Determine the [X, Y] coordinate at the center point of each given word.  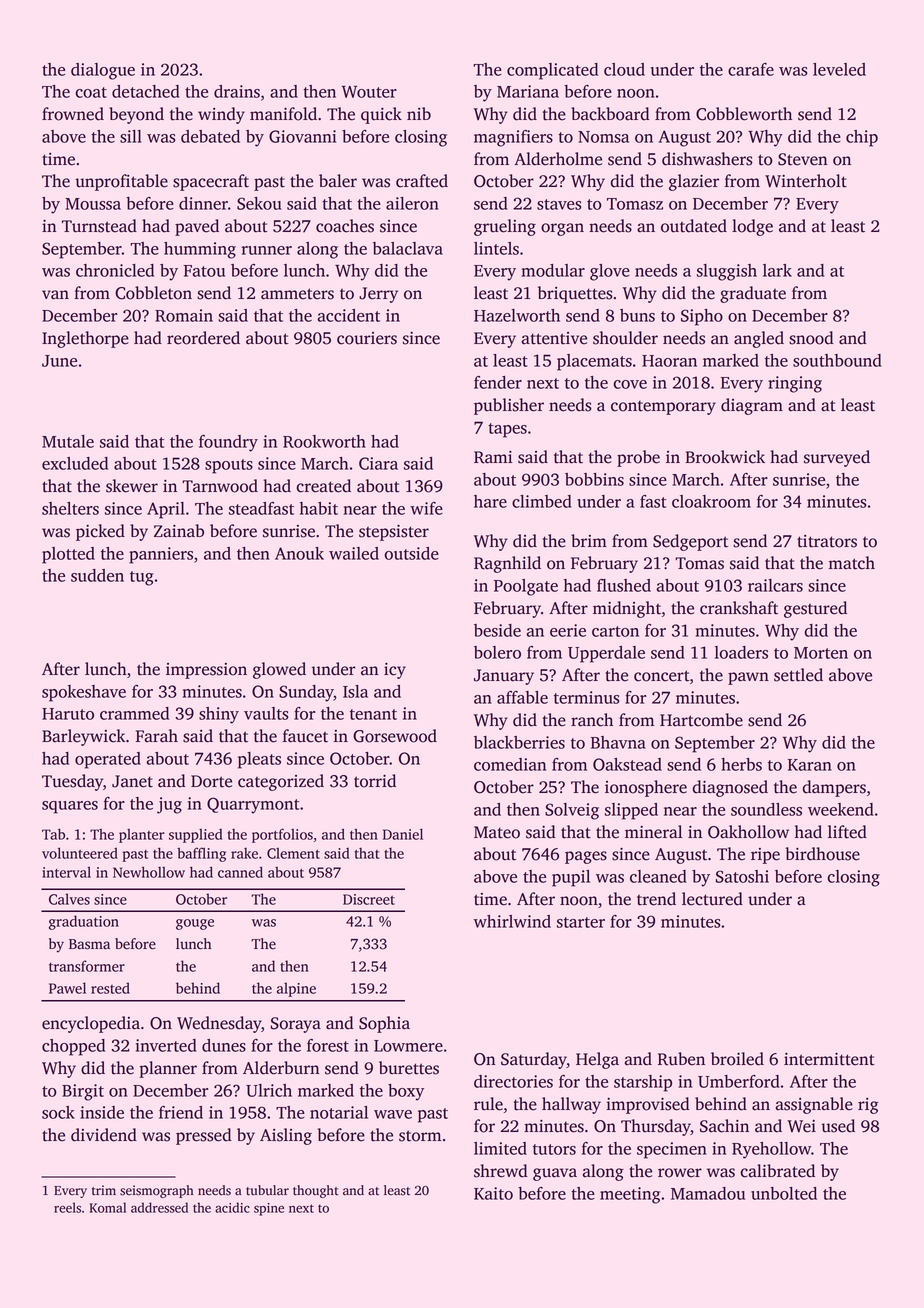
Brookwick [725, 457]
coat [91, 92]
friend [181, 1112]
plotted [68, 555]
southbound [837, 360]
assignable [814, 1105]
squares [70, 807]
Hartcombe [701, 720]
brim [589, 540]
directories [513, 1081]
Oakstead [627, 764]
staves [559, 204]
